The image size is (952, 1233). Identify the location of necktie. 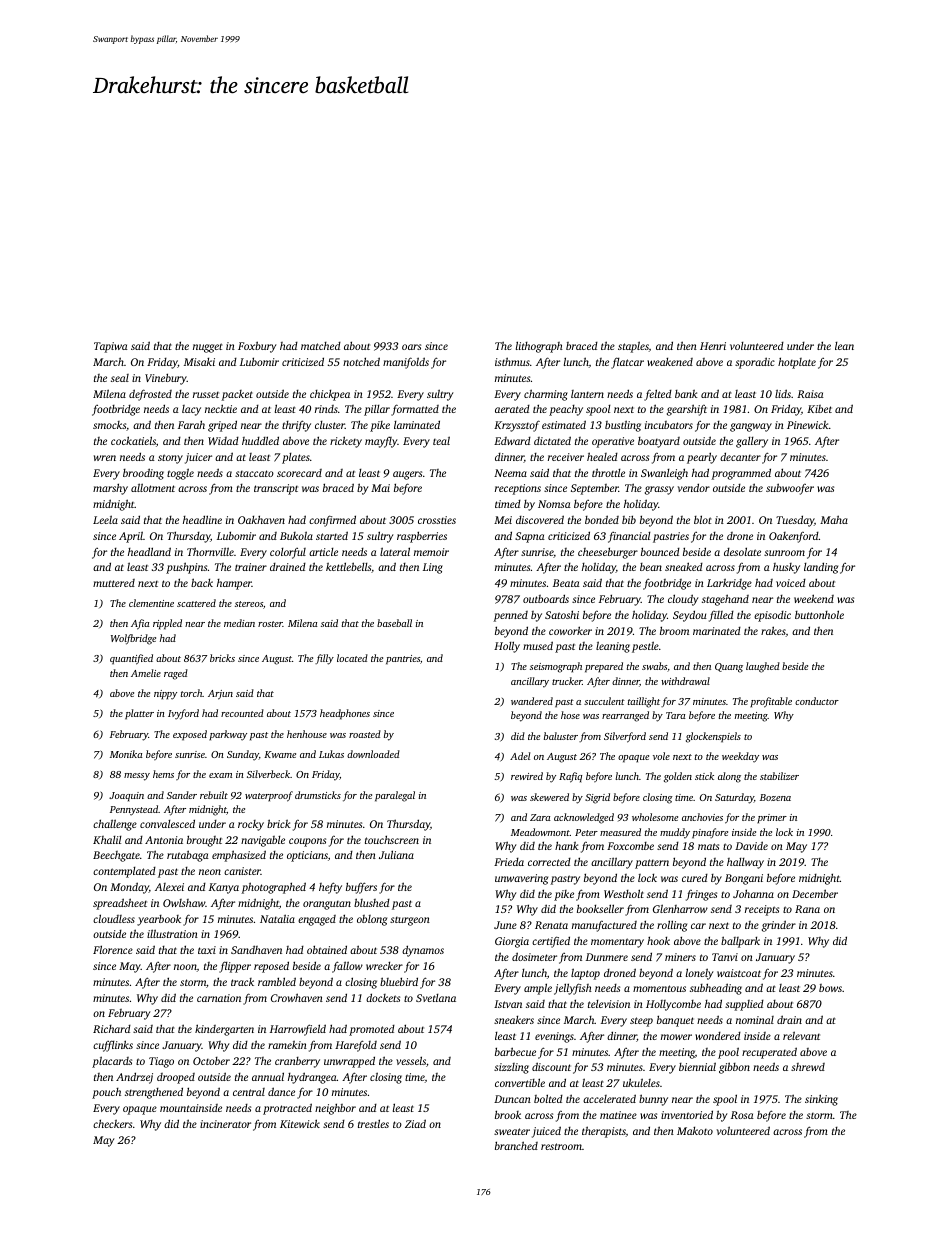
(221, 408).
